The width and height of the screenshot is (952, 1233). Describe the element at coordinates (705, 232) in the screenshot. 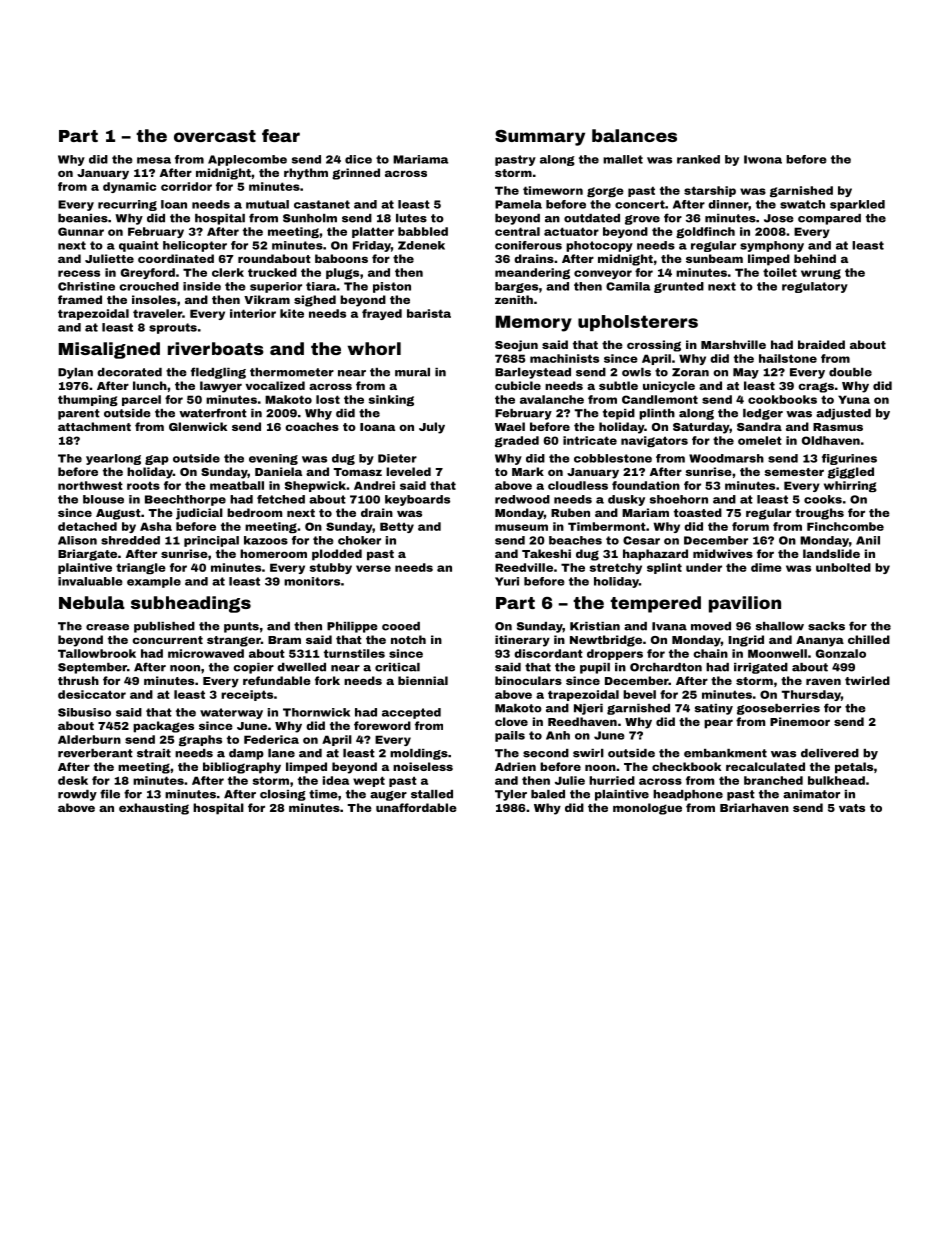

I see `goldfinch` at that location.
